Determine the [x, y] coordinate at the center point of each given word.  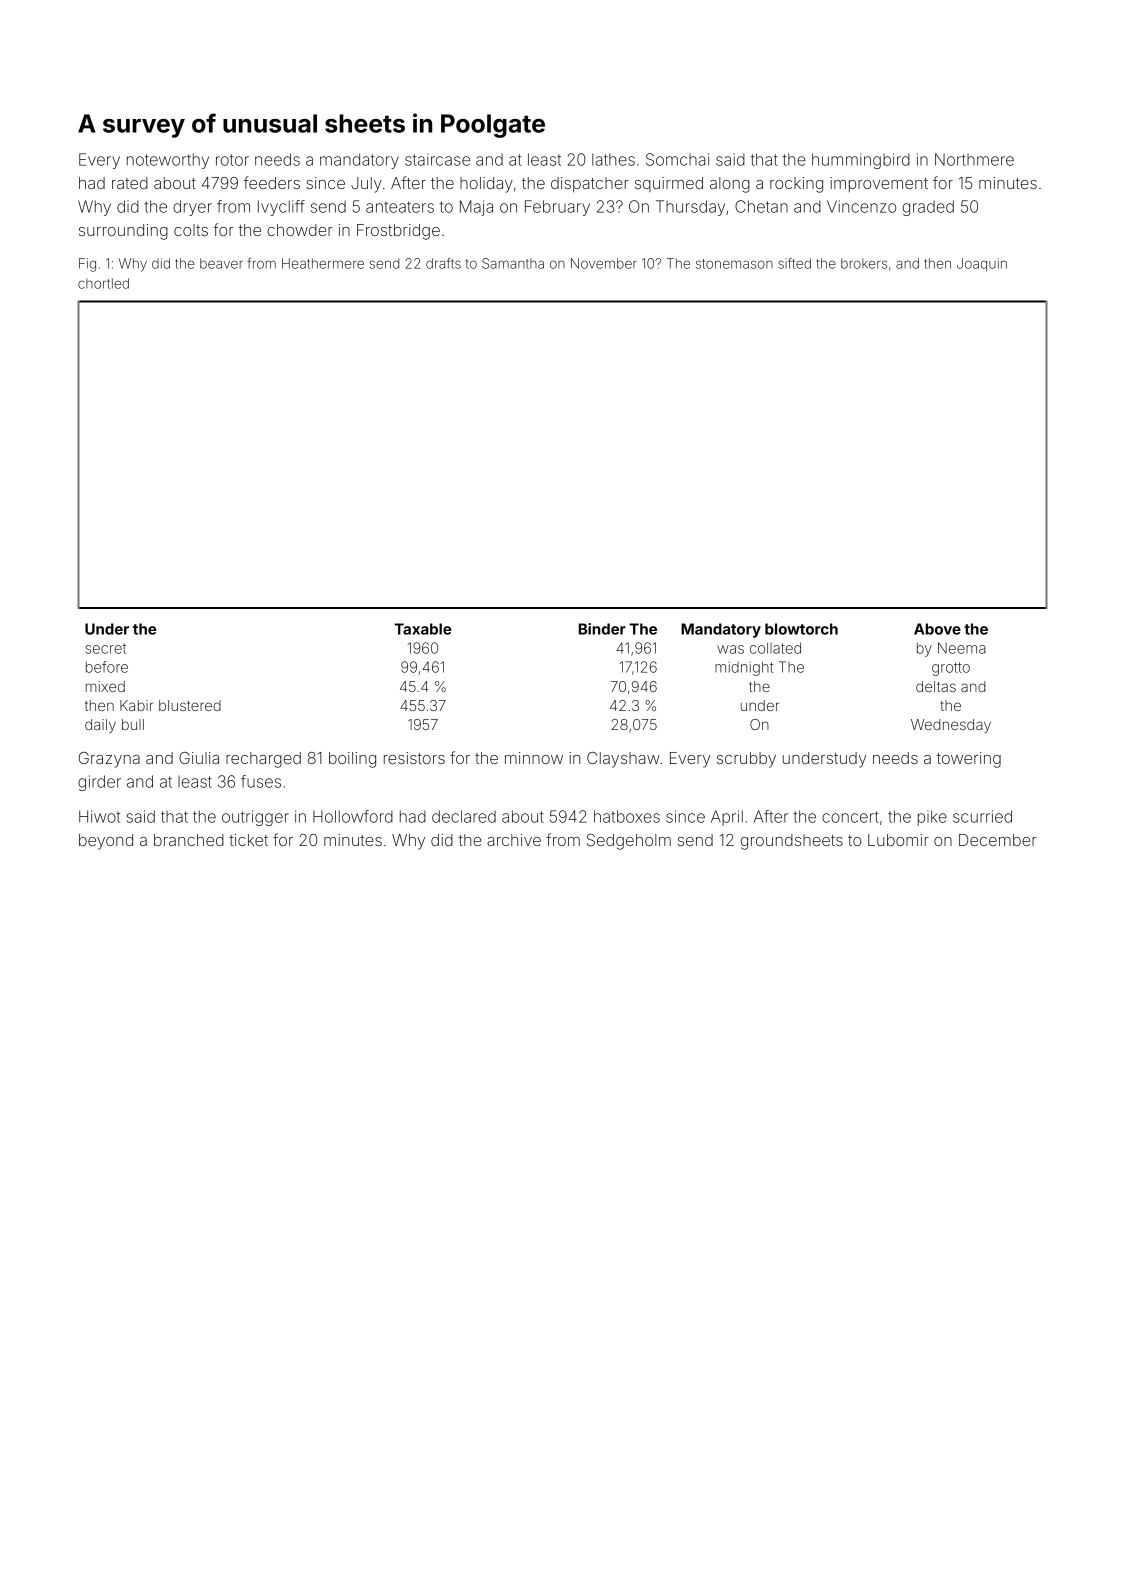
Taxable [422, 629]
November [604, 263]
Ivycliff [281, 208]
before [107, 667]
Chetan [761, 206]
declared [464, 816]
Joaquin [982, 264]
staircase [437, 159]
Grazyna [109, 760]
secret [105, 648]
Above [937, 629]
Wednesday [951, 726]
